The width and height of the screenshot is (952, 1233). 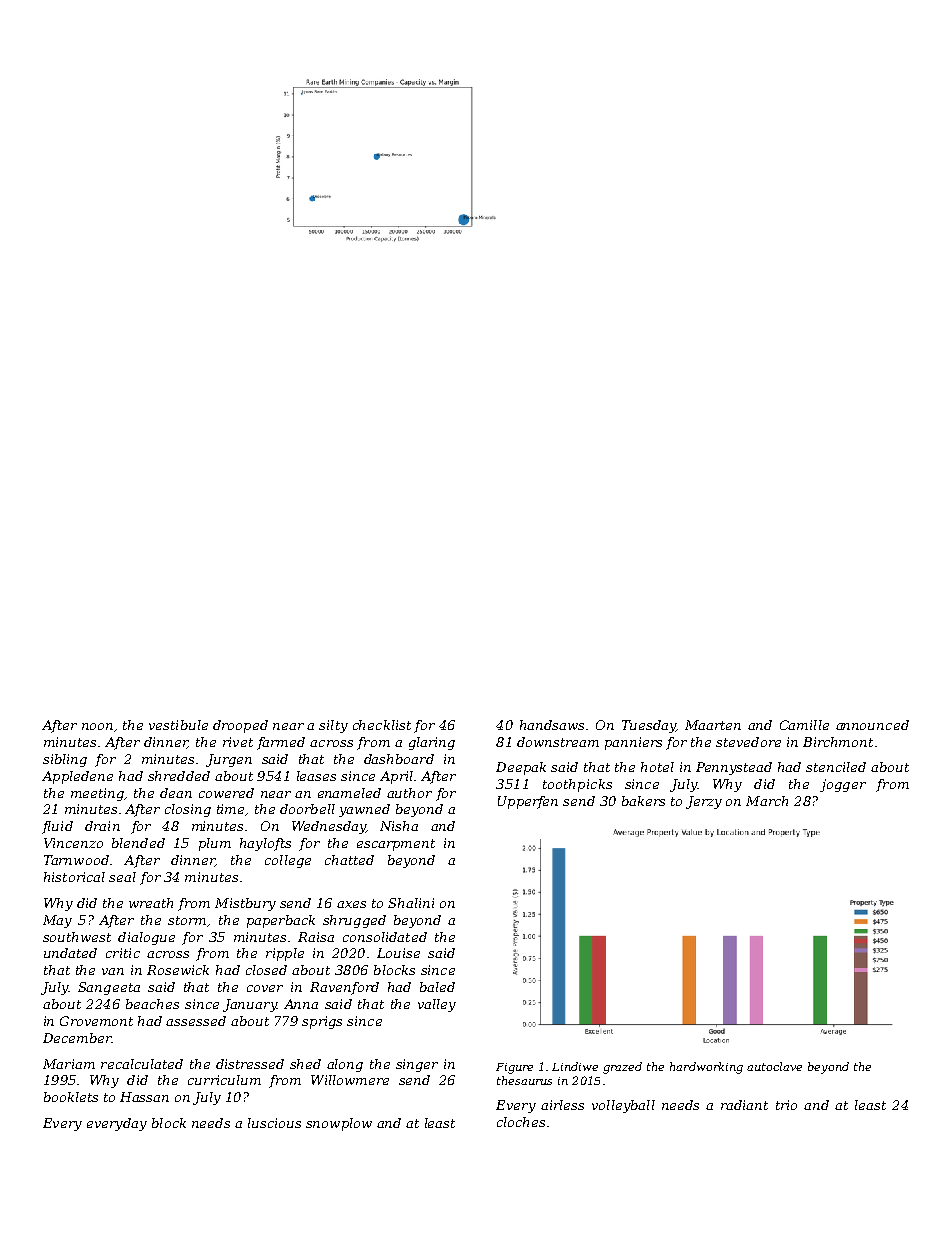 What do you see at coordinates (274, 1123) in the screenshot?
I see `luscious` at bounding box center [274, 1123].
